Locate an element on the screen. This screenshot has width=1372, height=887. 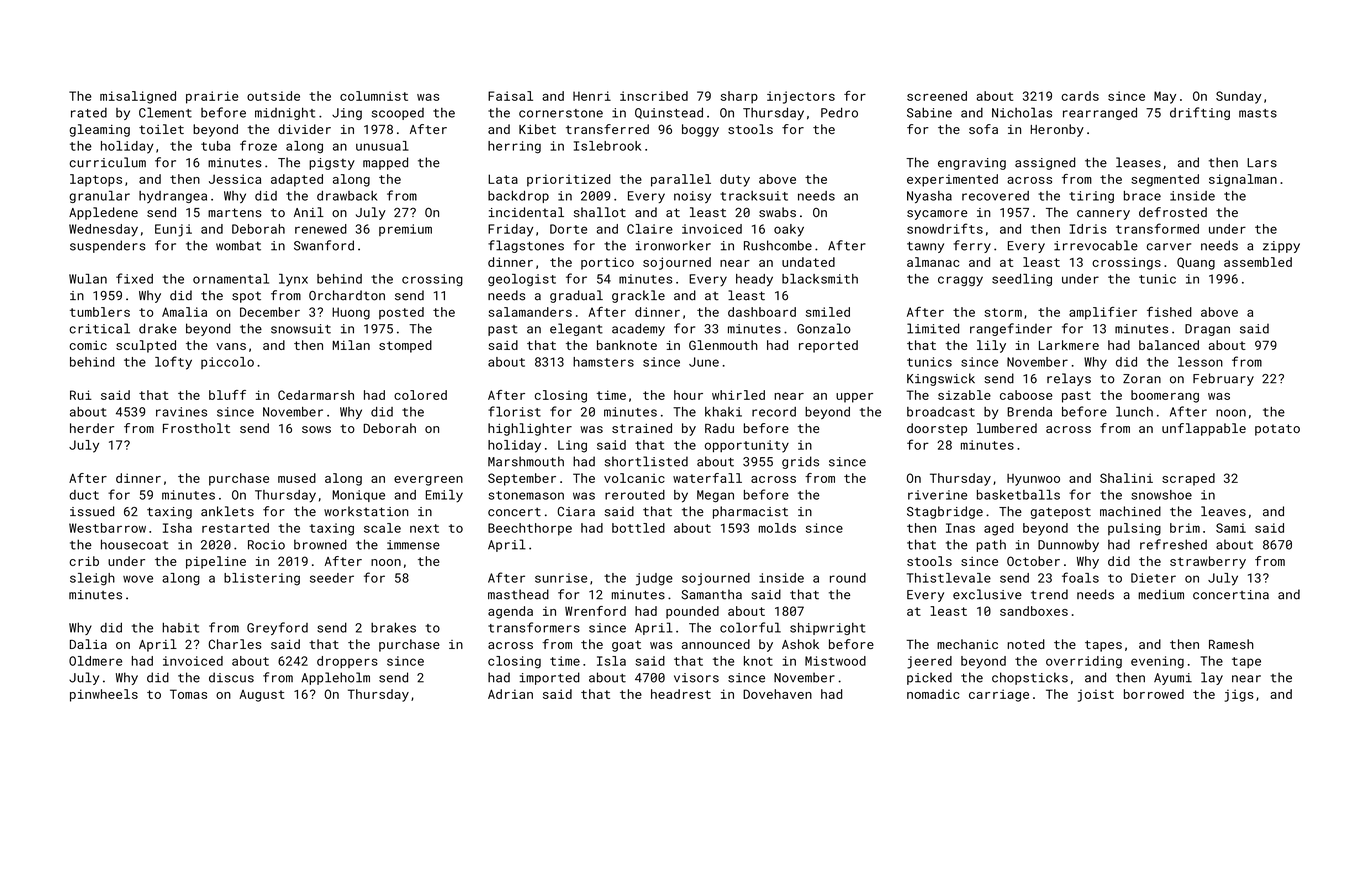
wove is located at coordinates (138, 579).
